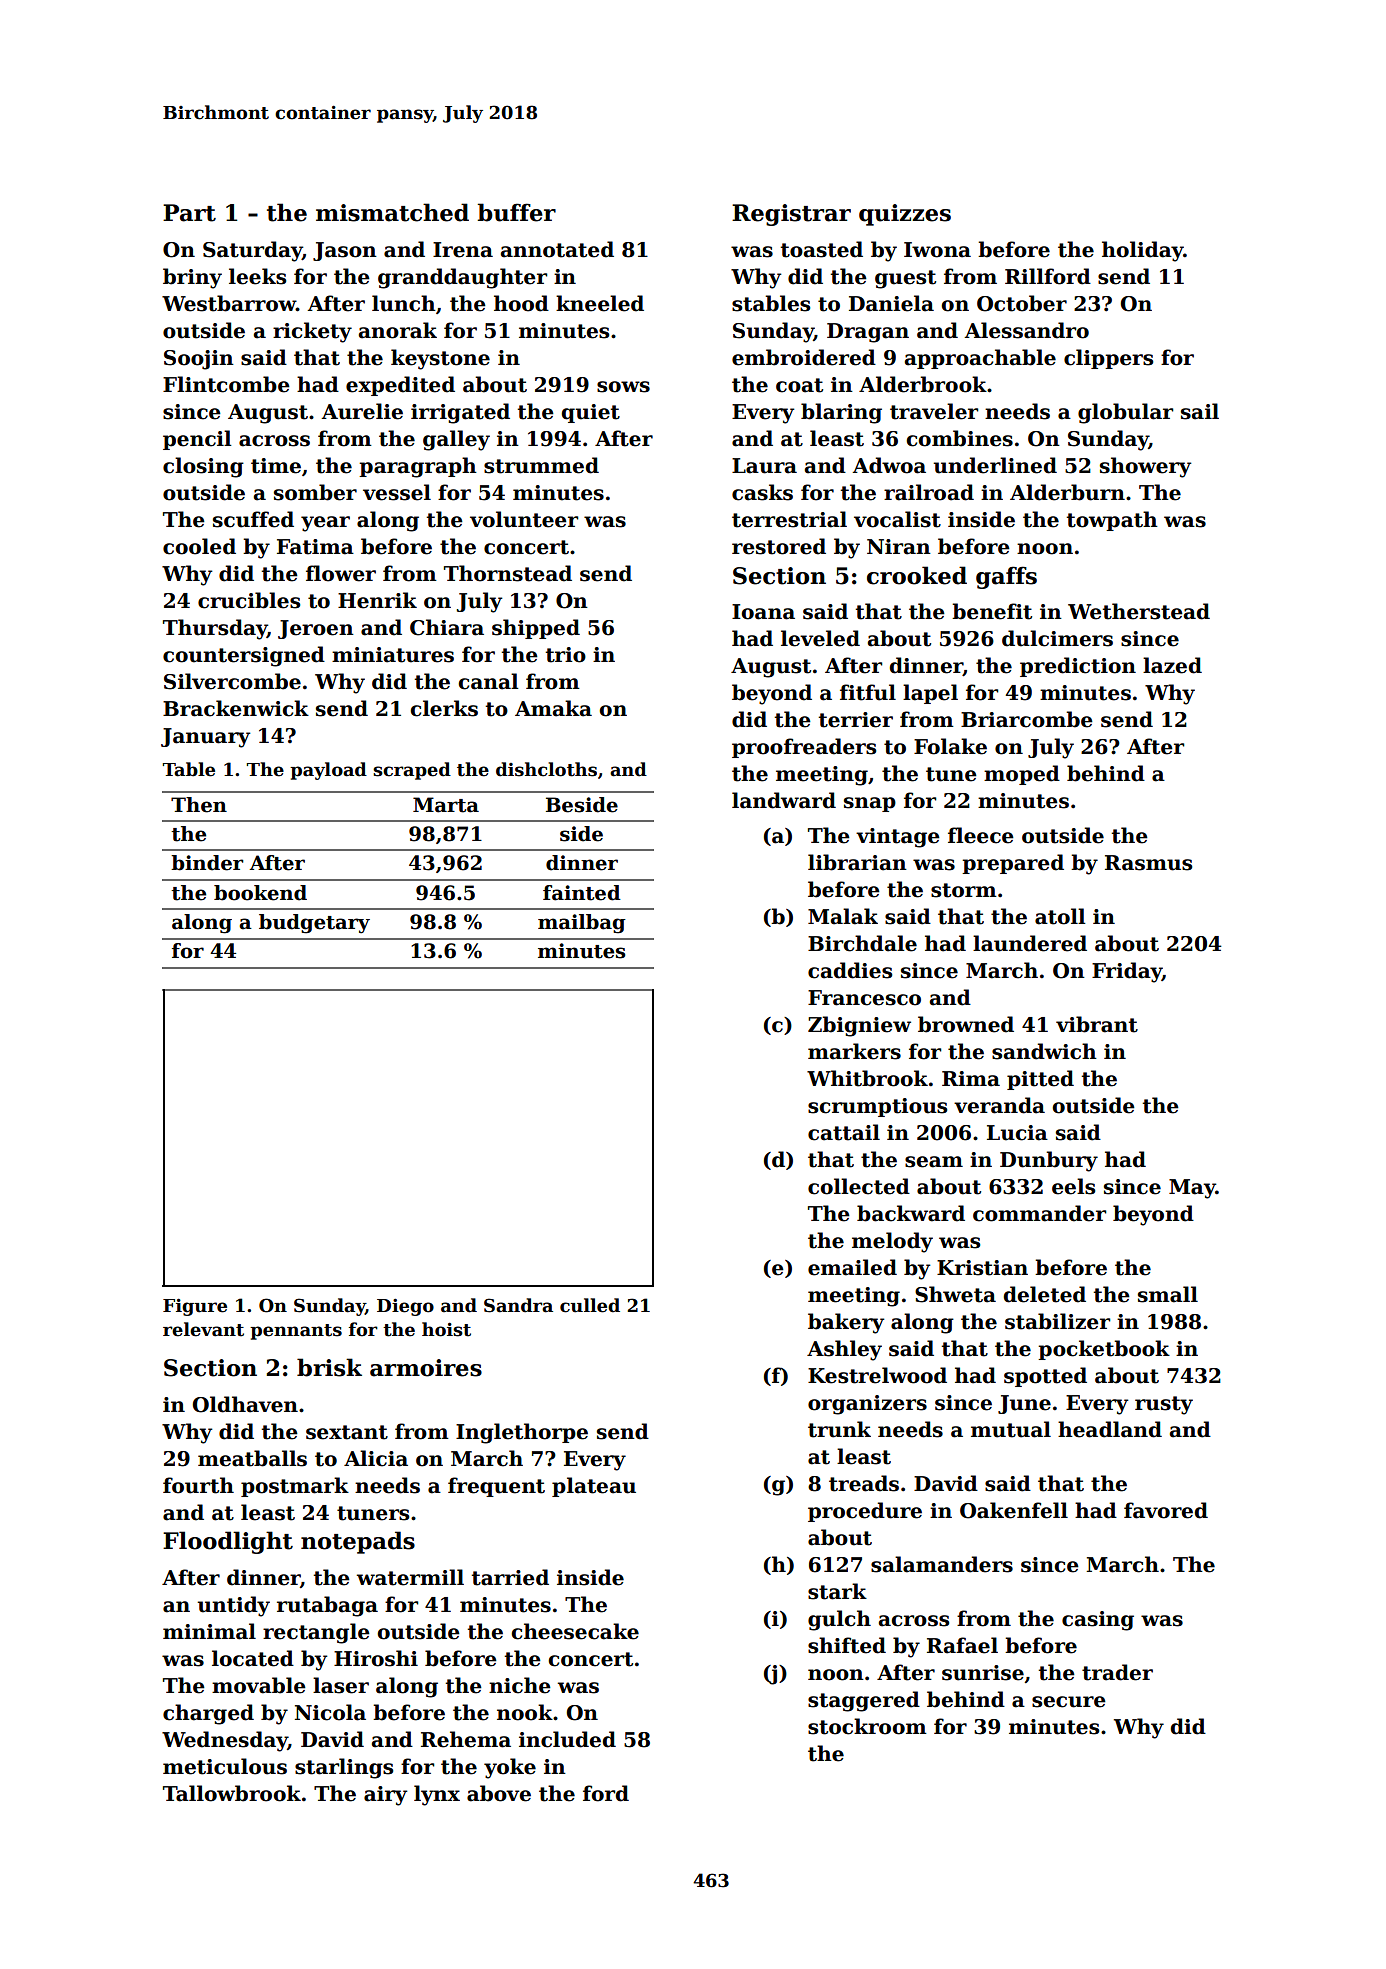 The width and height of the screenshot is (1386, 1969). Describe the element at coordinates (314, 924) in the screenshot. I see `budgetary` at that location.
